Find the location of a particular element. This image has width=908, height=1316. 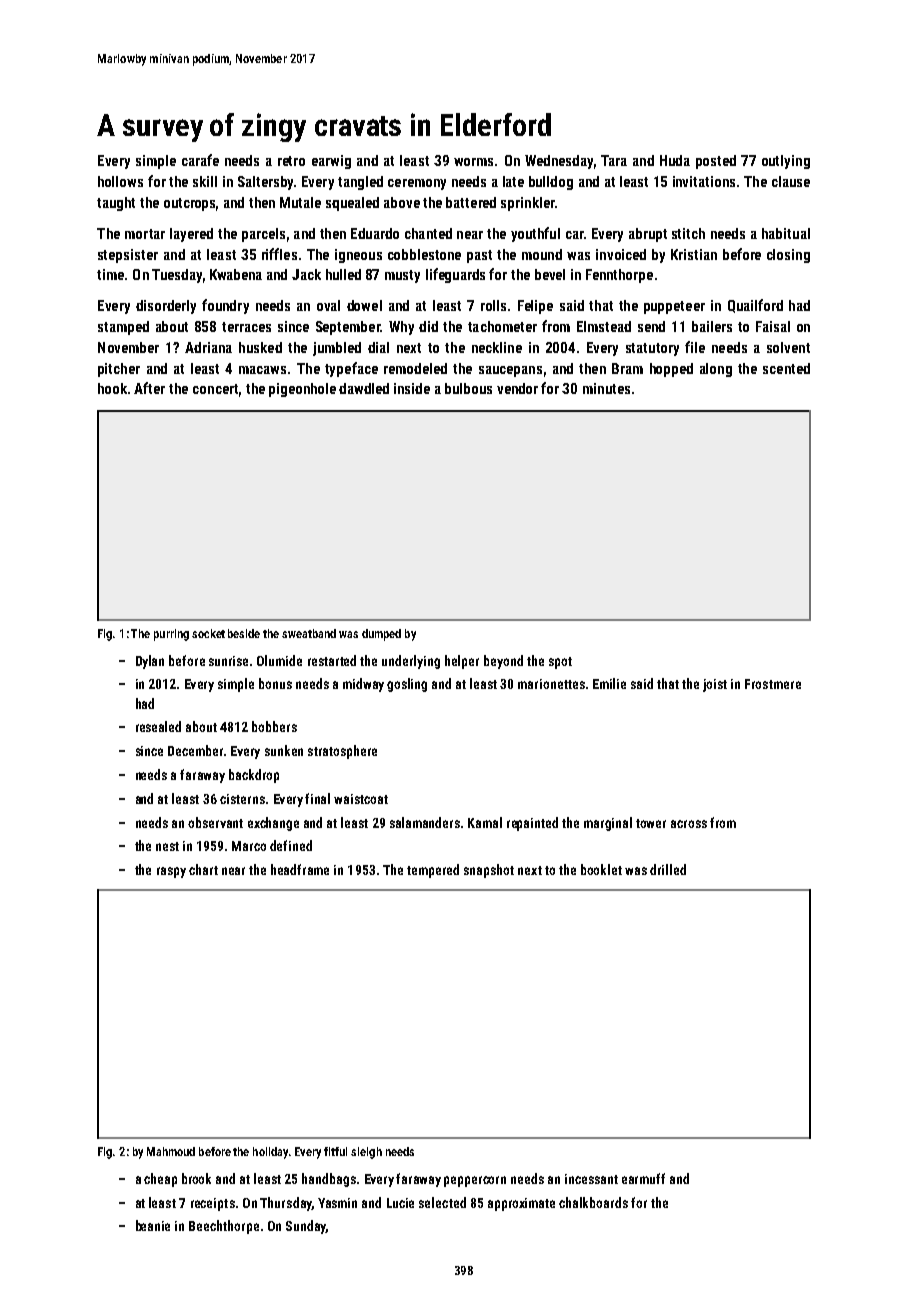

dumped is located at coordinates (381, 635).
